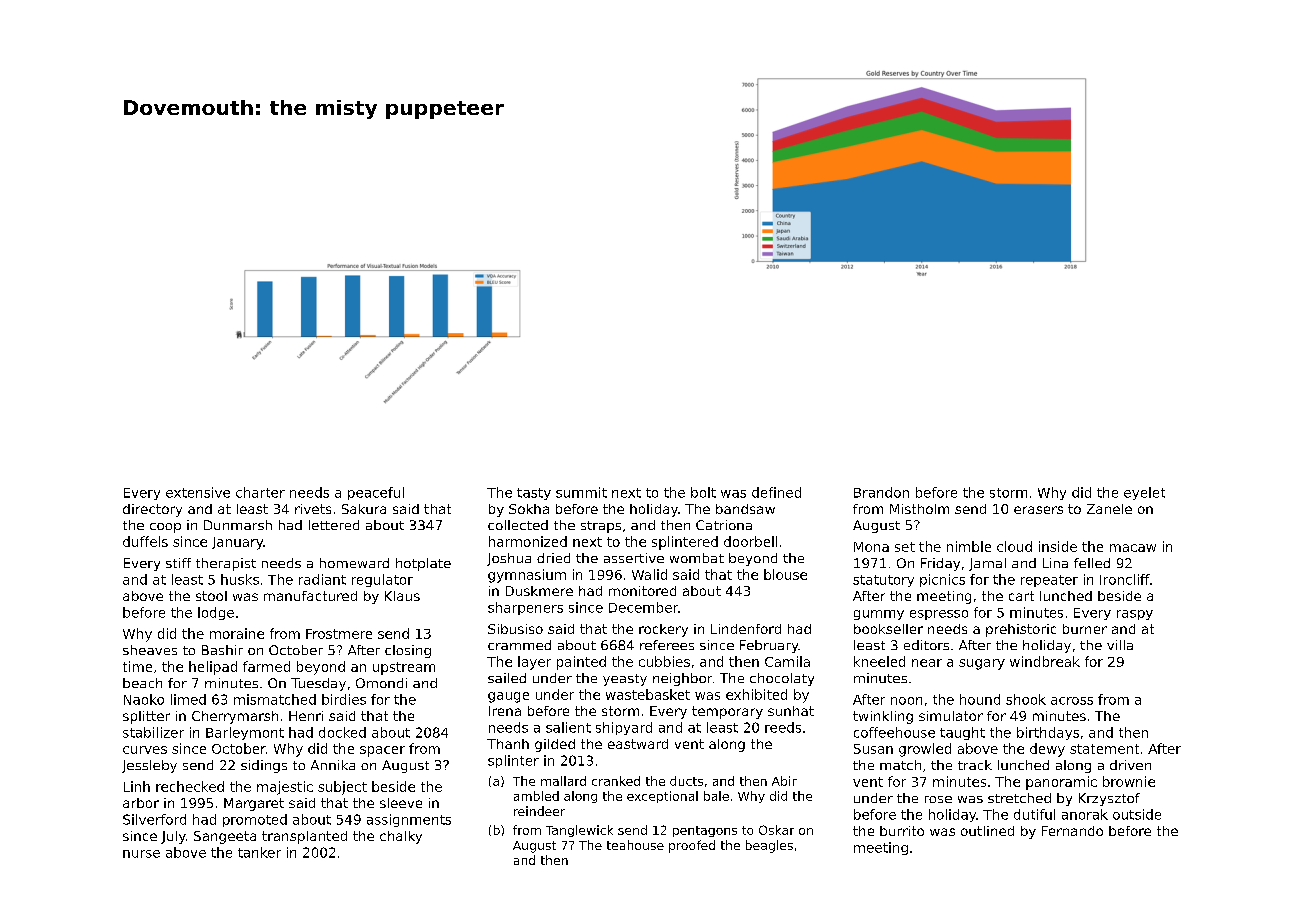 This image has width=1308, height=924. What do you see at coordinates (264, 766) in the image?
I see `sidings` at bounding box center [264, 766].
